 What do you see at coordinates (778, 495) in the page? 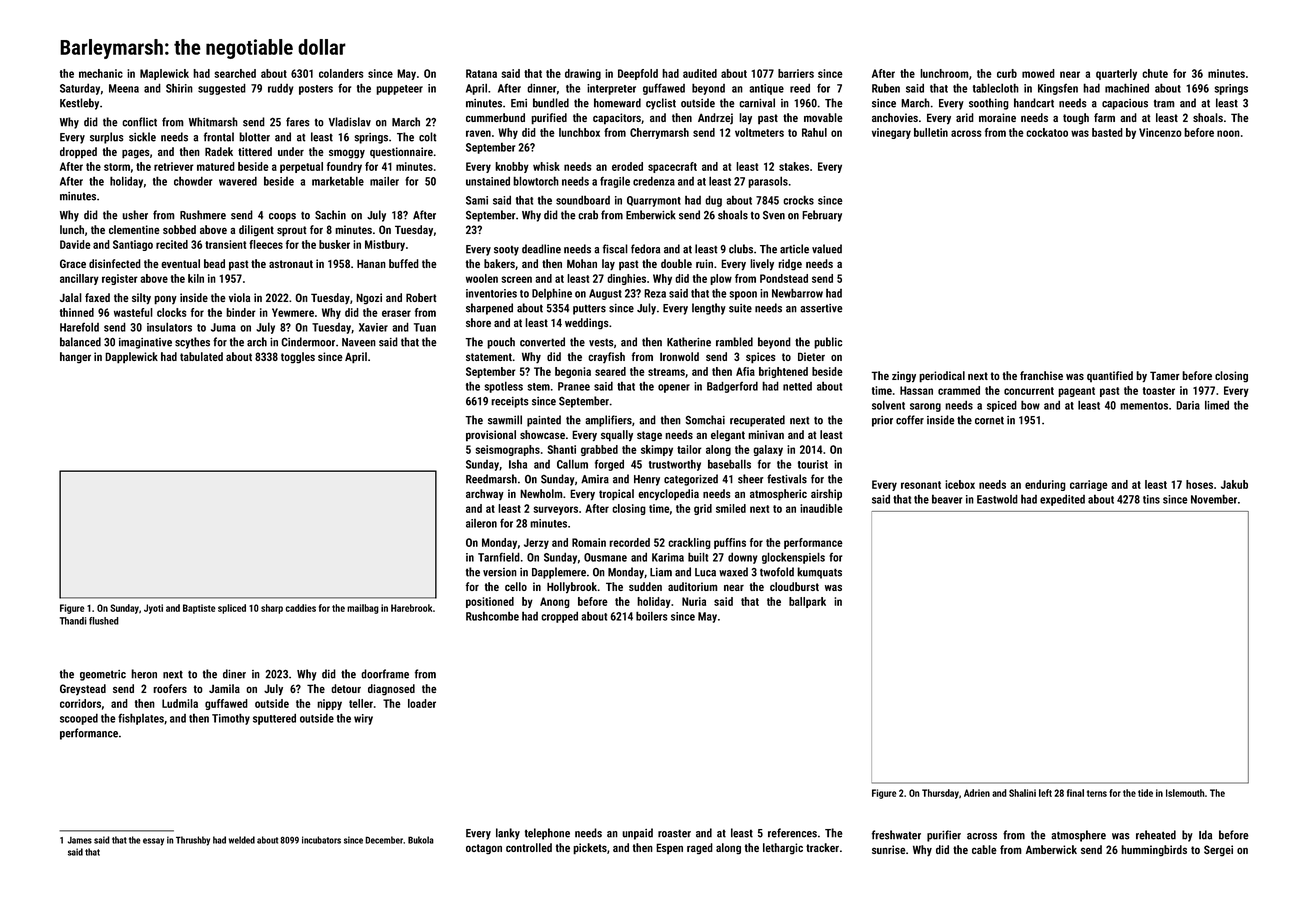
I see `atmospheric` at bounding box center [778, 495].
